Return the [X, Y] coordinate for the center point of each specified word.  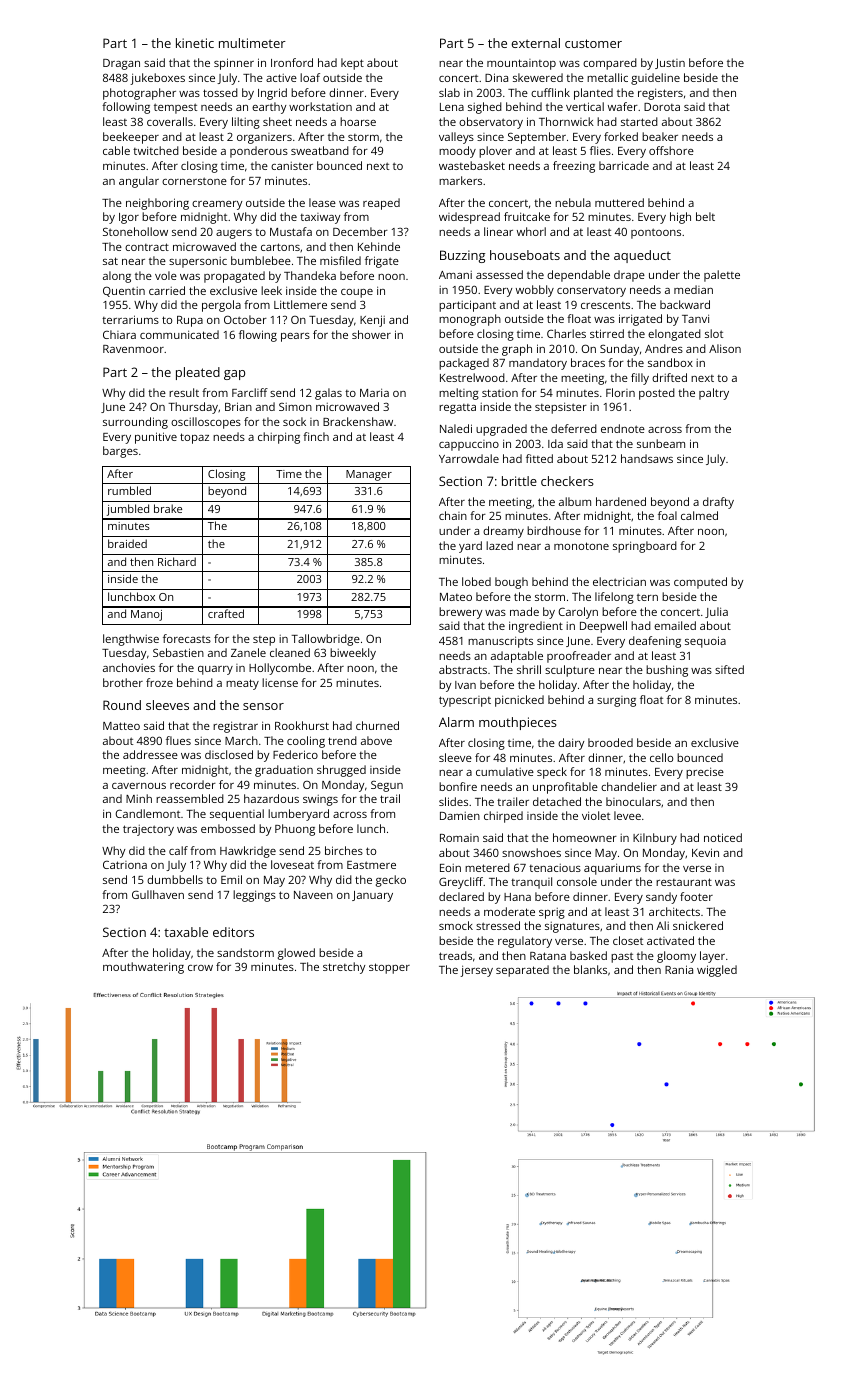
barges [120, 452]
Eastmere [371, 865]
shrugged [341, 771]
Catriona [125, 864]
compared [610, 64]
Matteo [121, 726]
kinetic [195, 43]
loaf [310, 77]
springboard [645, 547]
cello [661, 757]
